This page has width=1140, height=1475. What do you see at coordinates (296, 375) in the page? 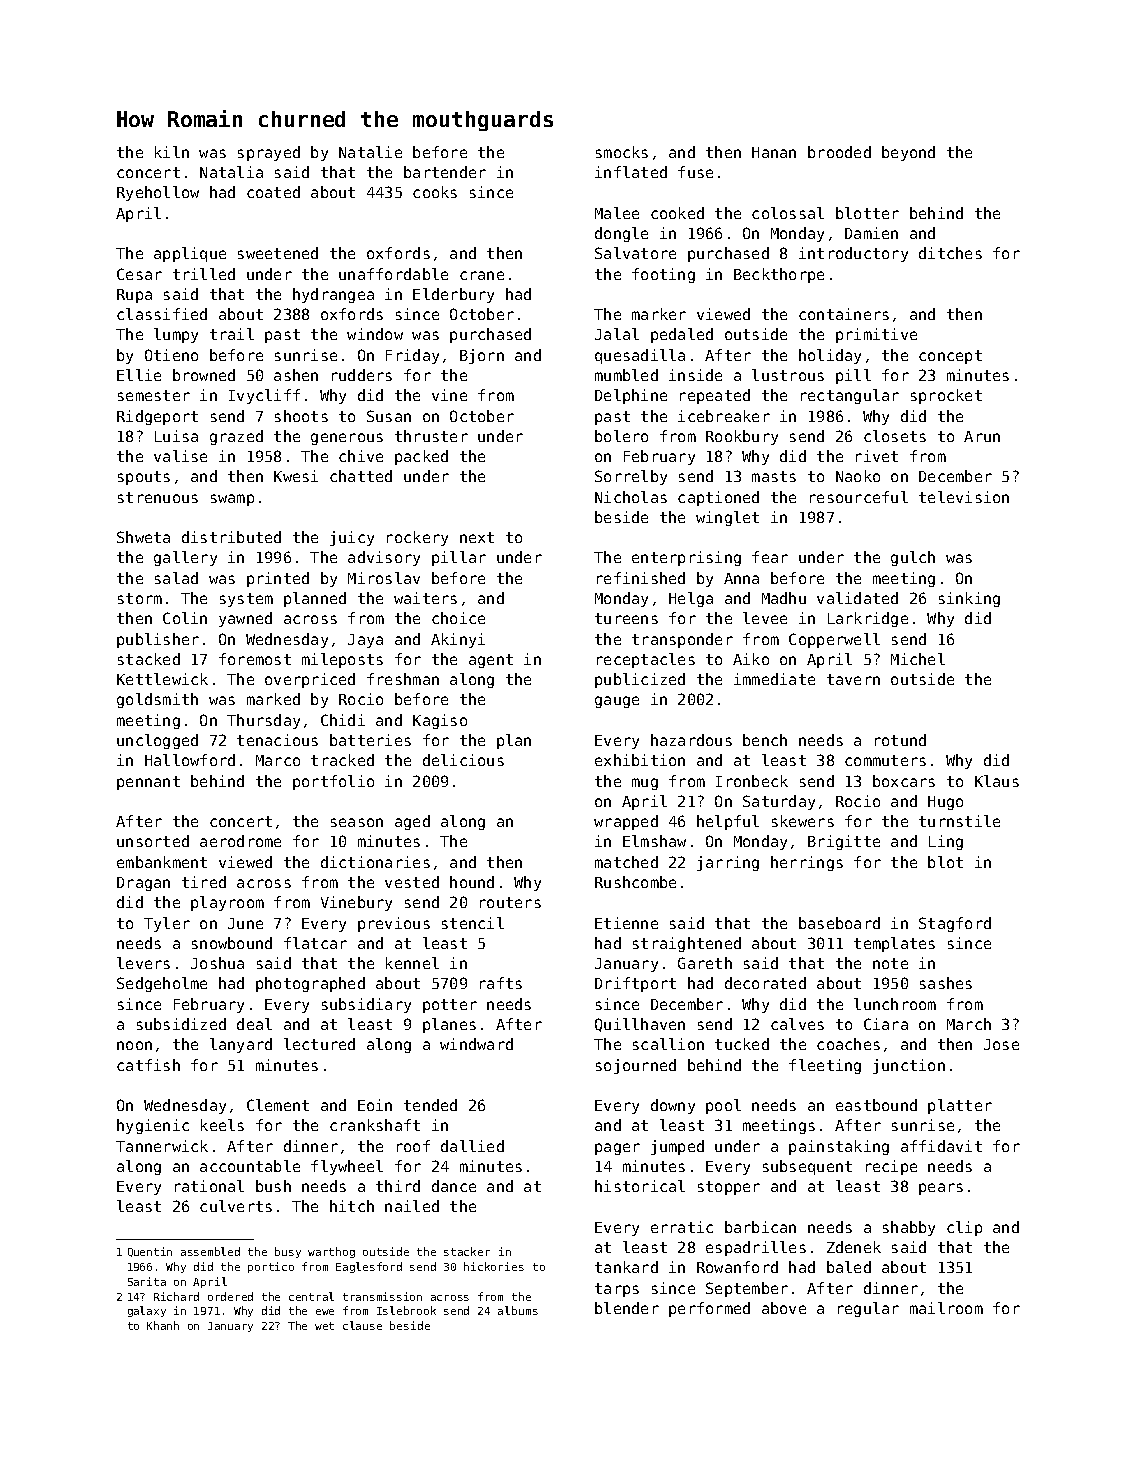
I see `ashen` at bounding box center [296, 375].
